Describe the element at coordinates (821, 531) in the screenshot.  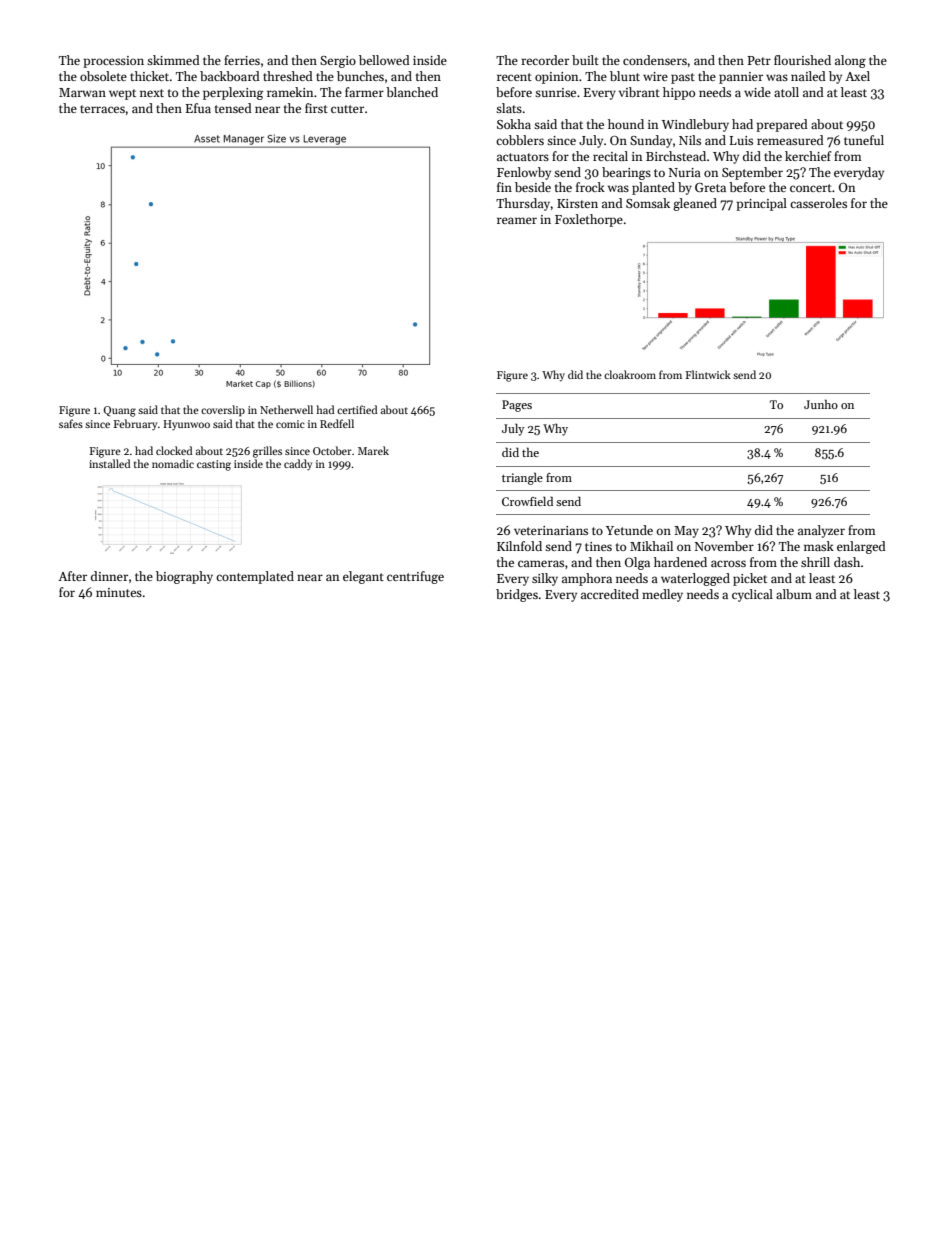
I see `analyzer` at that location.
